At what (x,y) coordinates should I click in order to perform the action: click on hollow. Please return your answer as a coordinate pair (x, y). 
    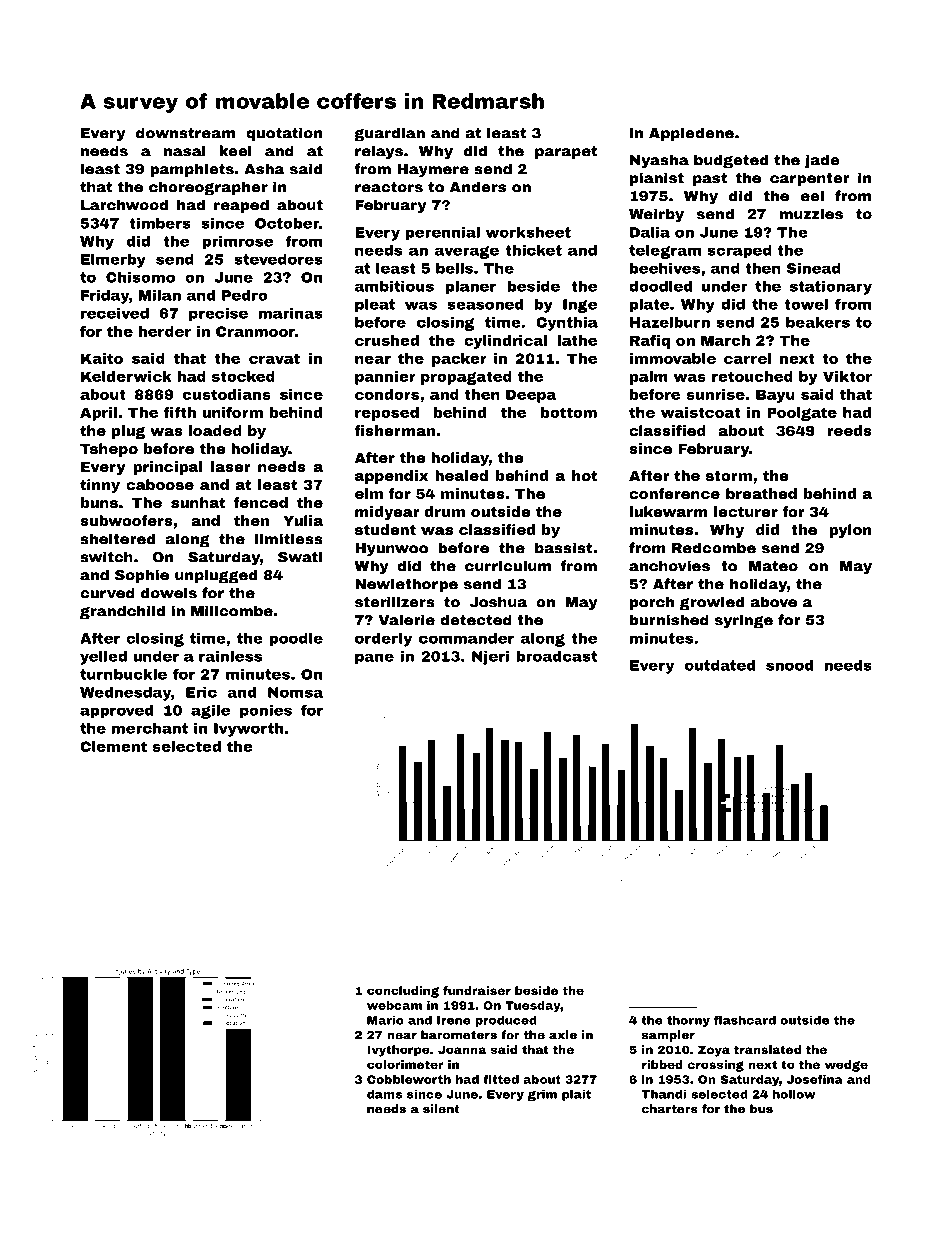
    Looking at the image, I should click on (794, 1094).
